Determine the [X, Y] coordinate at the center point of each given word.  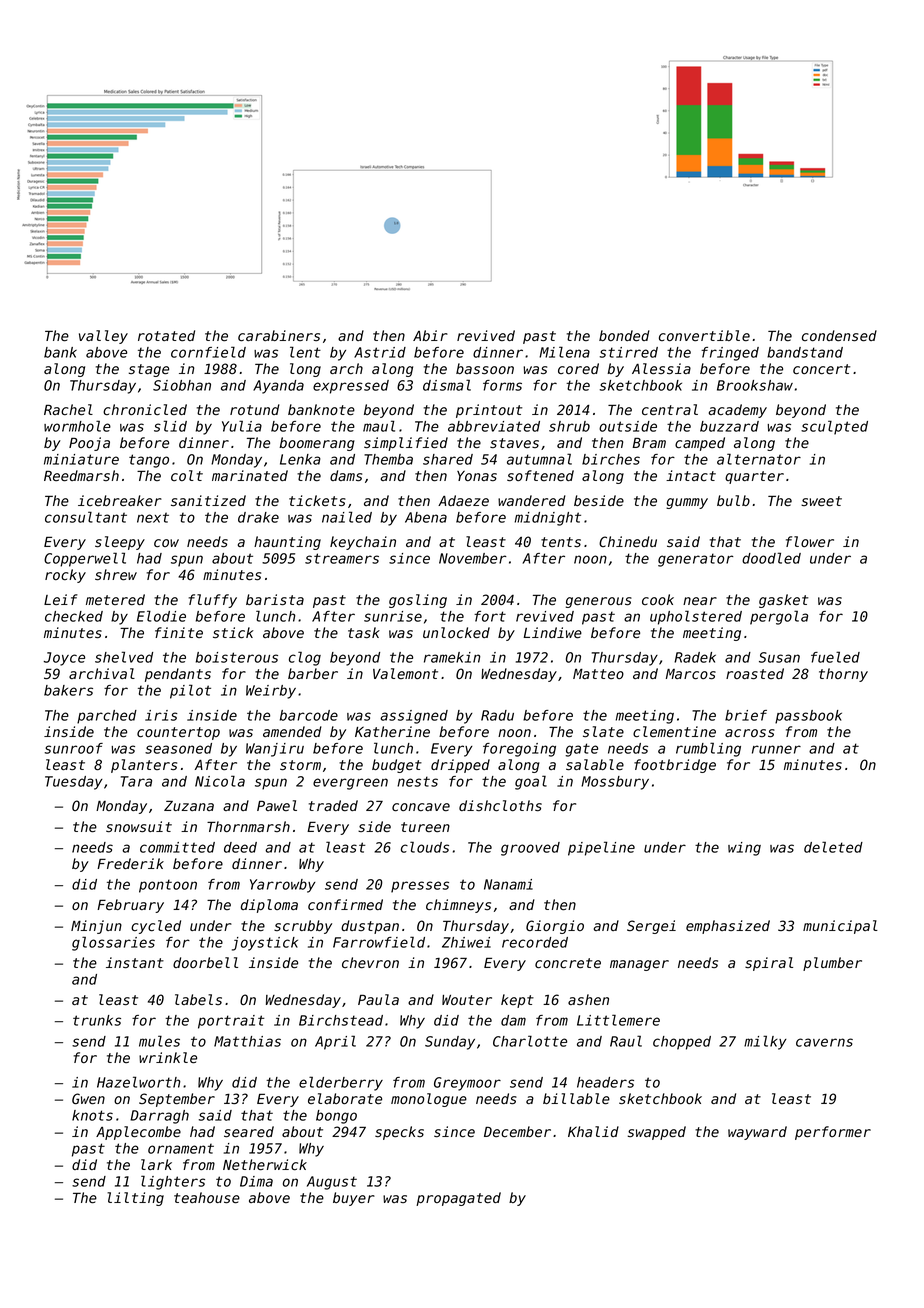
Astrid [380, 352]
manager [639, 965]
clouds [425, 847]
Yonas [477, 476]
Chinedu [628, 542]
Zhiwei [466, 942]
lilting [135, 1199]
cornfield [208, 352]
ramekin [452, 657]
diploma [269, 906]
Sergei [651, 927]
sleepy [120, 543]
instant [135, 963]
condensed [839, 336]
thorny [843, 675]
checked [74, 616]
